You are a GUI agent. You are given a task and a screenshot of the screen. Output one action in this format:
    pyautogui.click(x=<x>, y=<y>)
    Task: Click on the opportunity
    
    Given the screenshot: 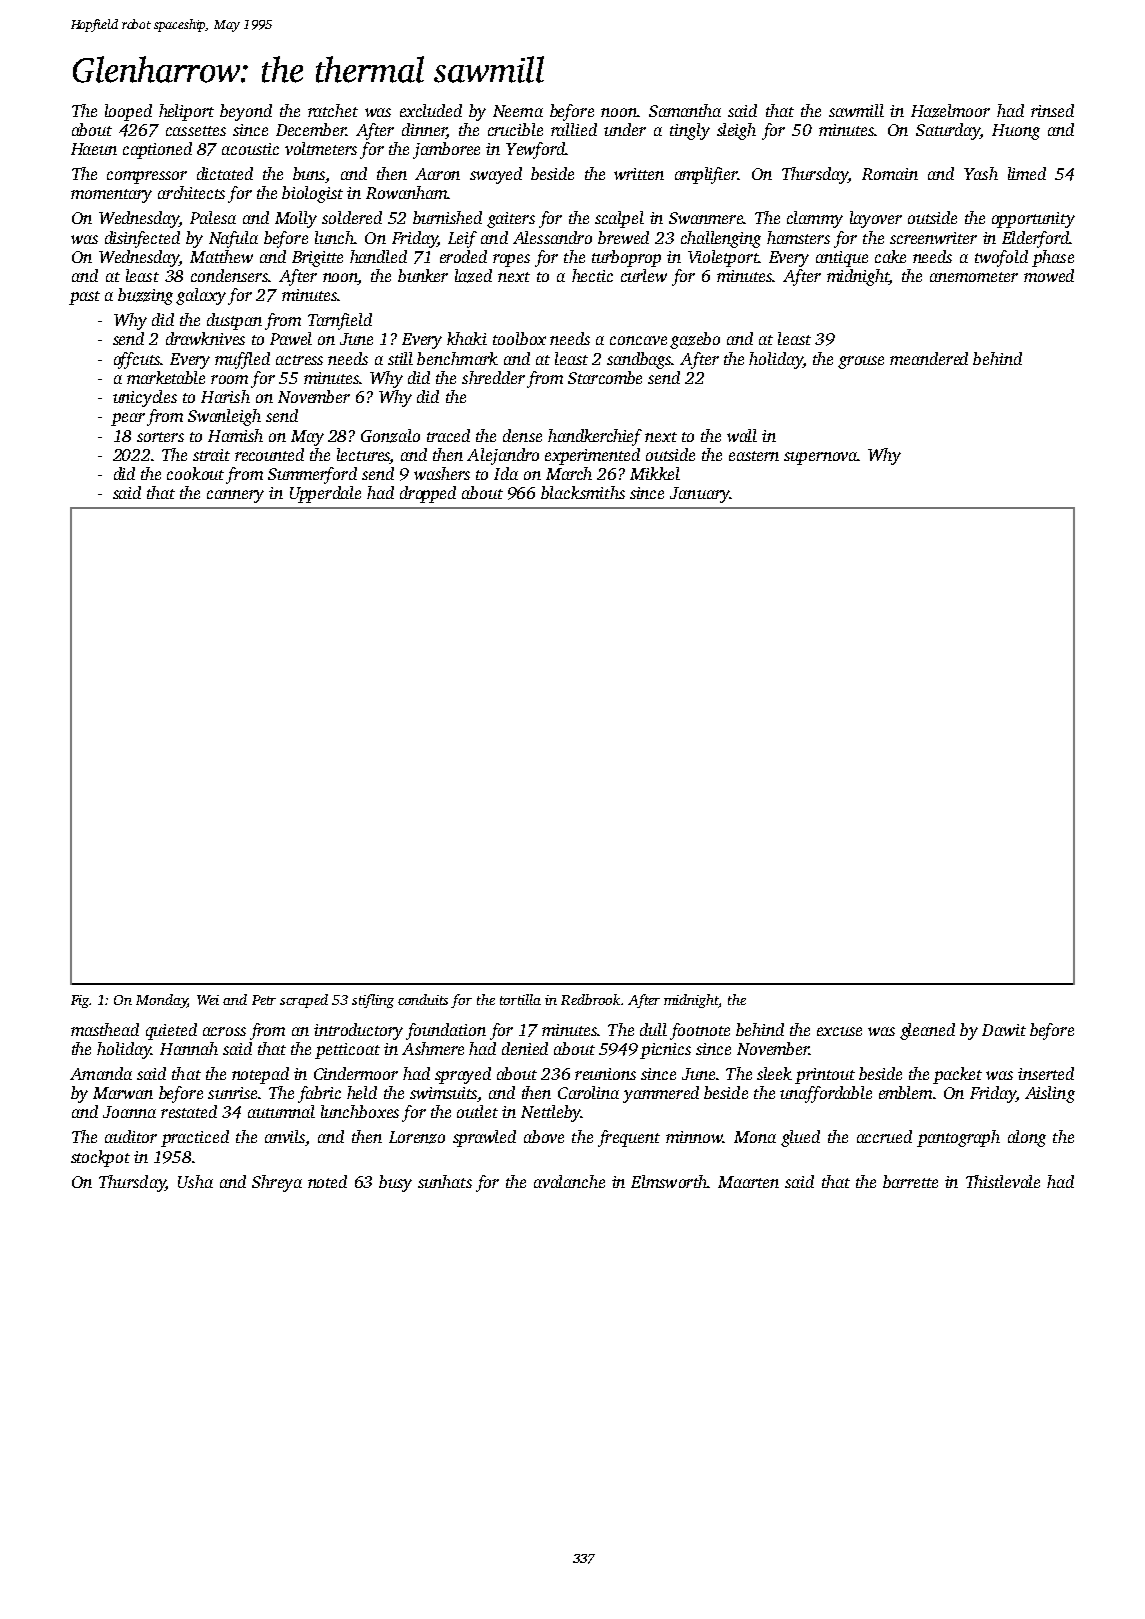 What is the action you would take?
    pyautogui.click(x=1033, y=220)
